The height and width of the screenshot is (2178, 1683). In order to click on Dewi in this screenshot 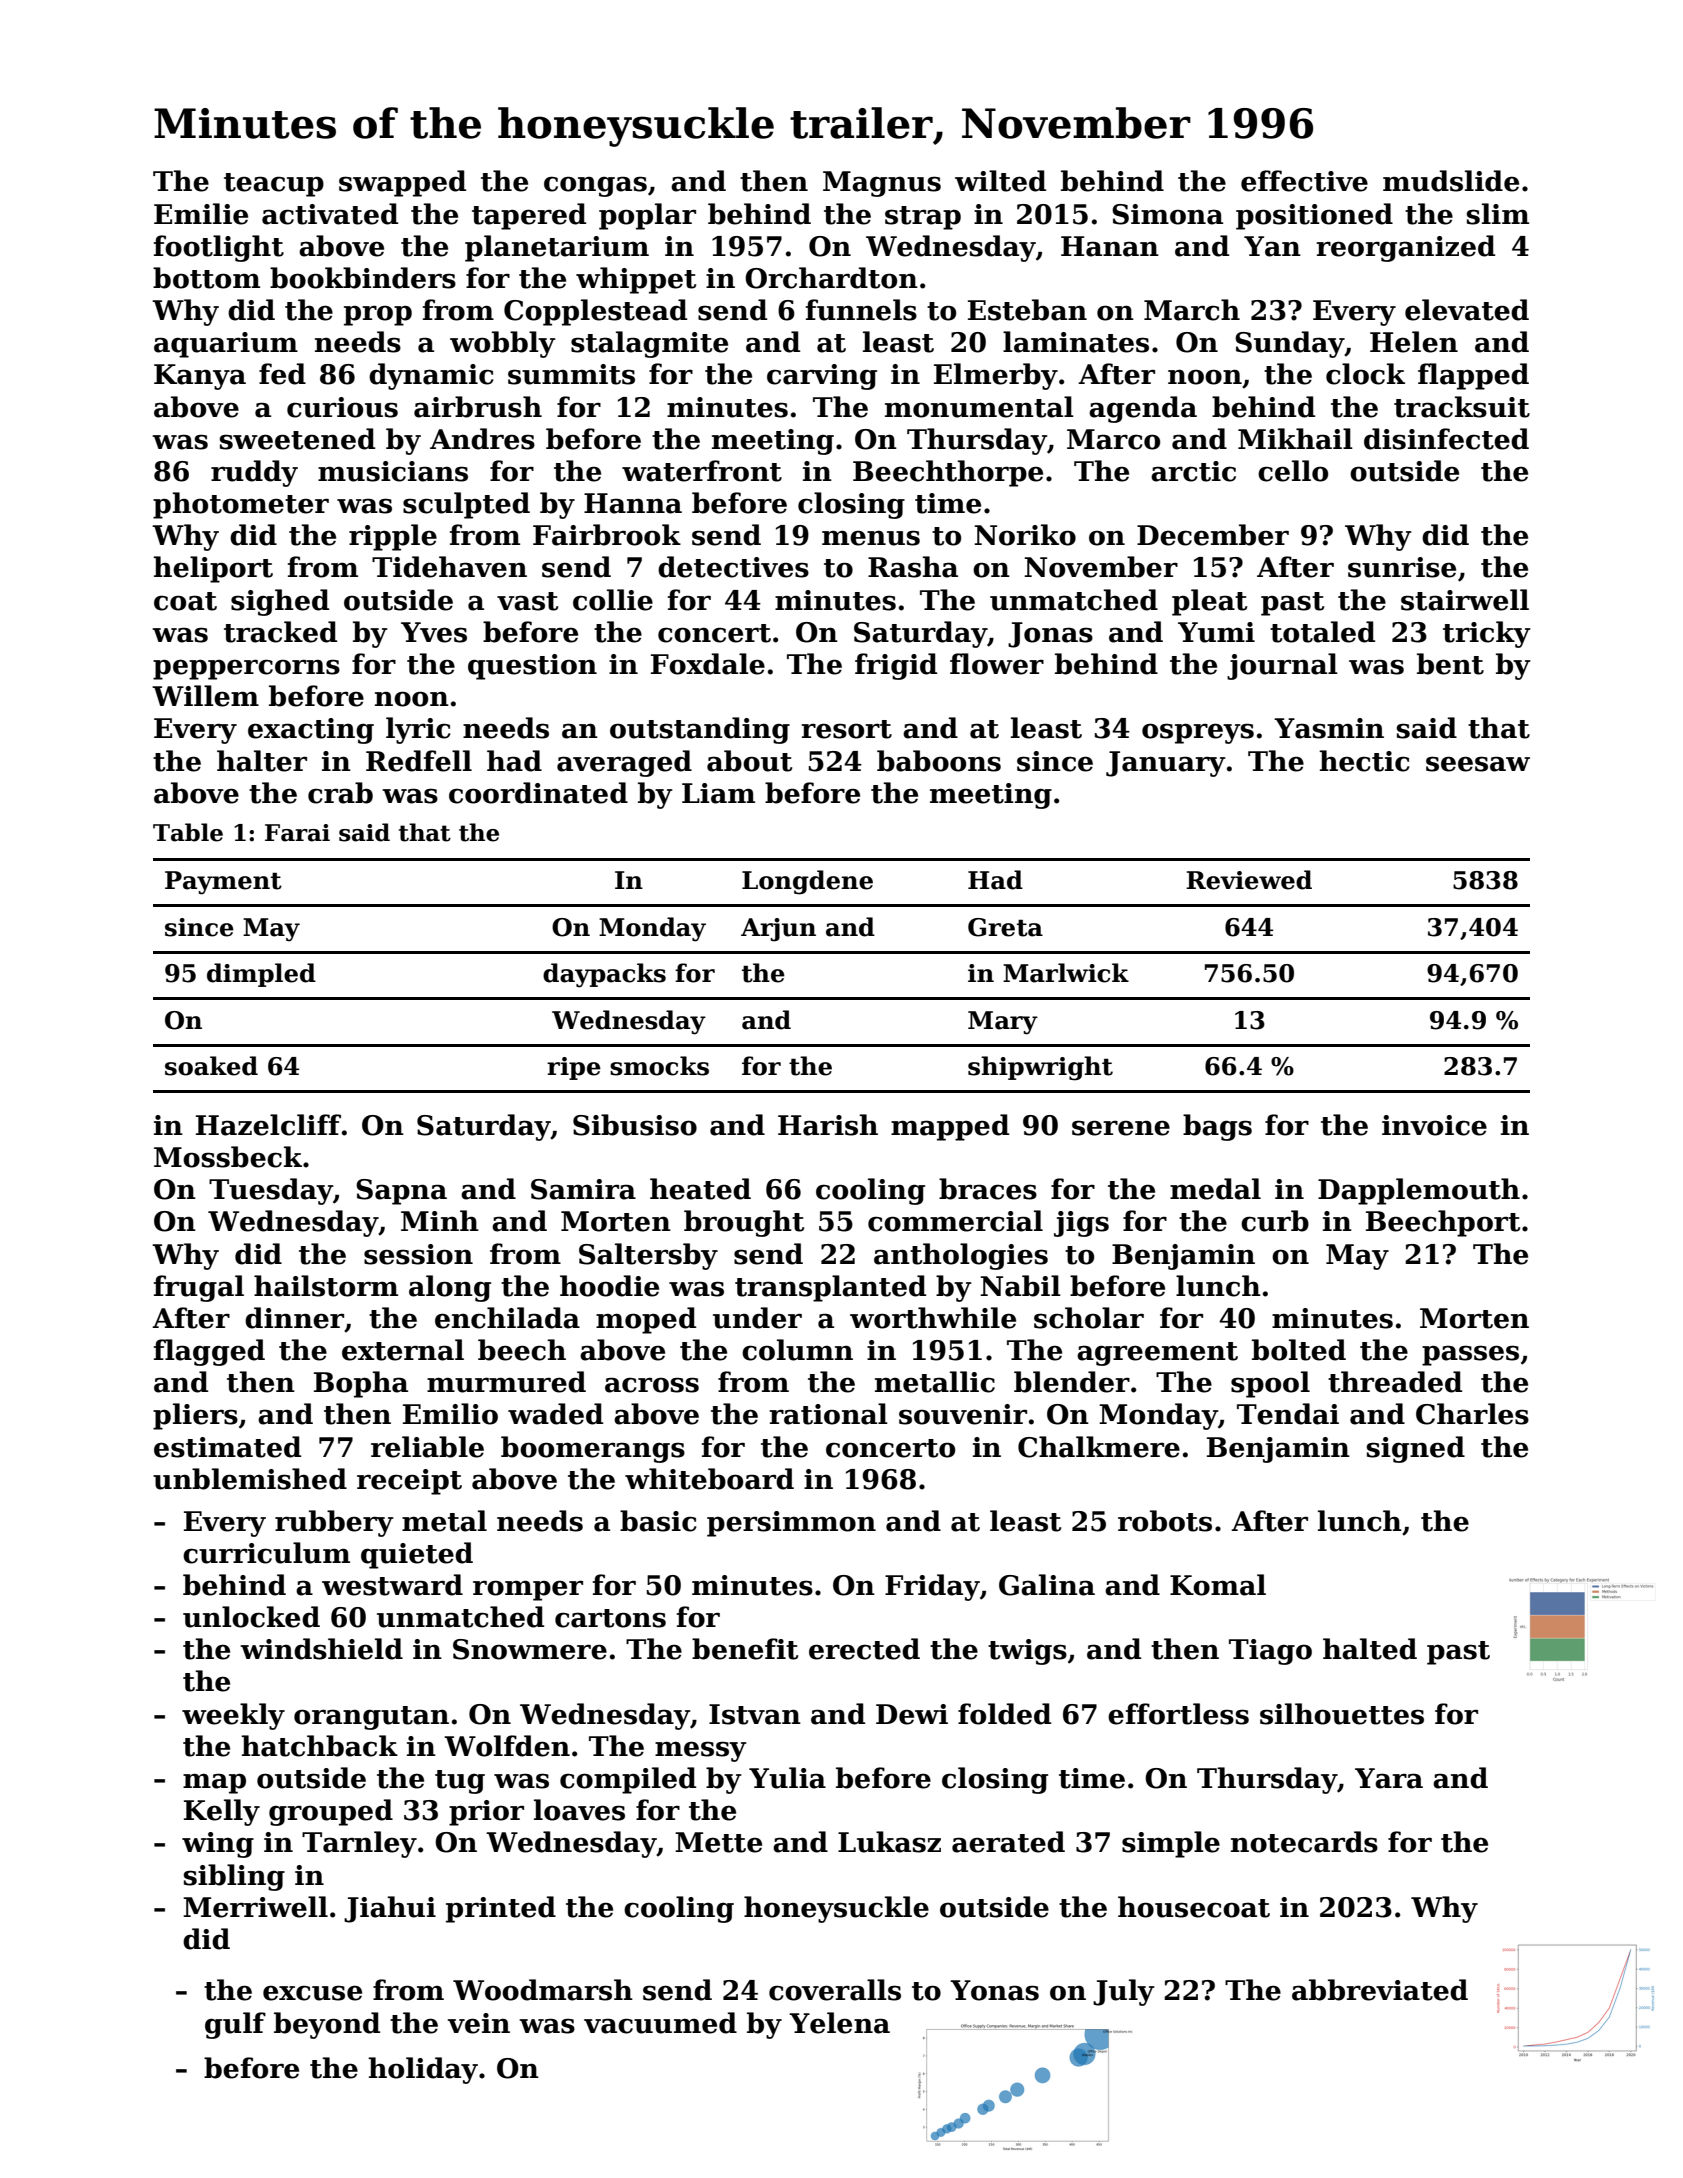, I will do `click(912, 1714)`.
